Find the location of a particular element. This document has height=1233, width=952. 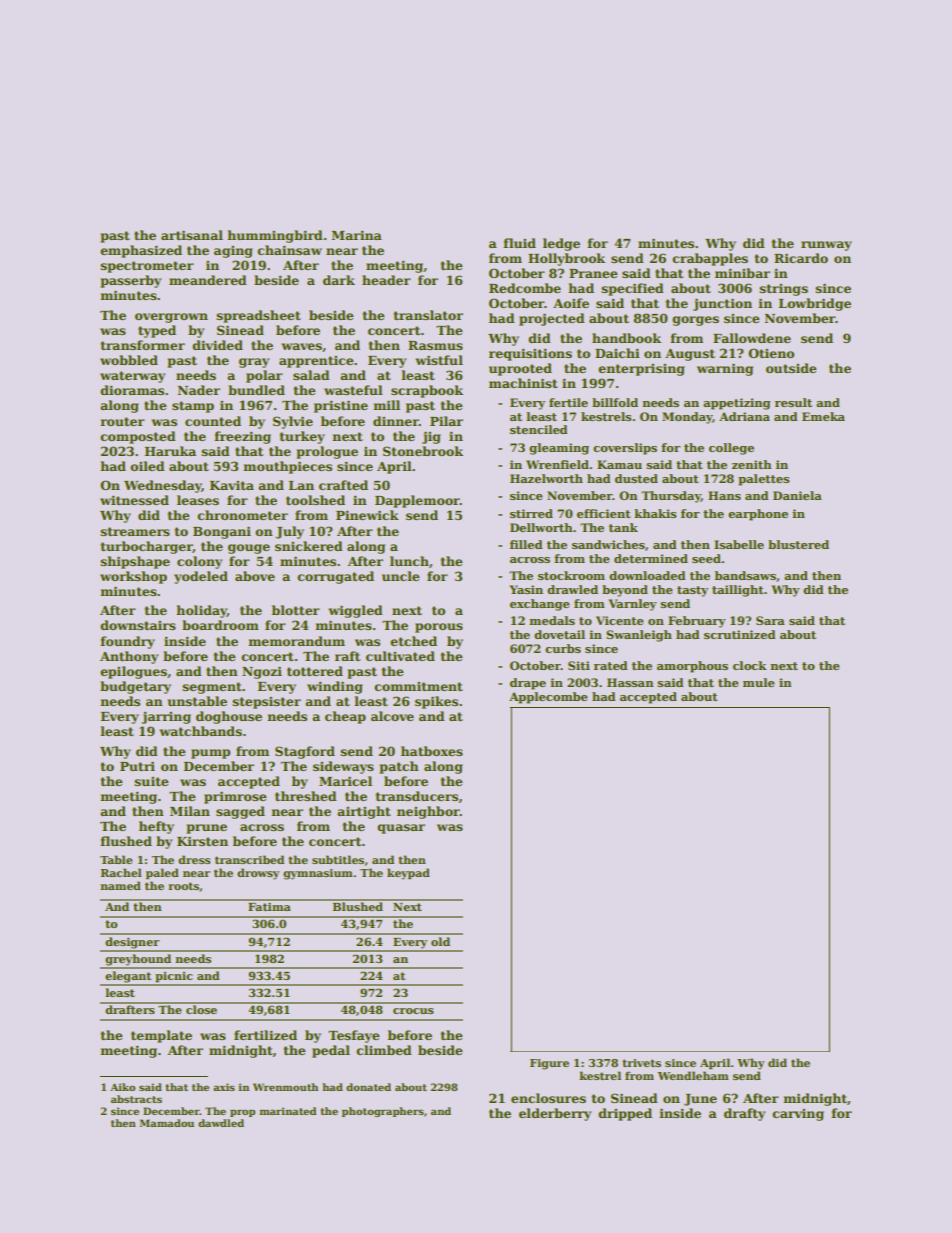

fluid is located at coordinates (519, 243).
